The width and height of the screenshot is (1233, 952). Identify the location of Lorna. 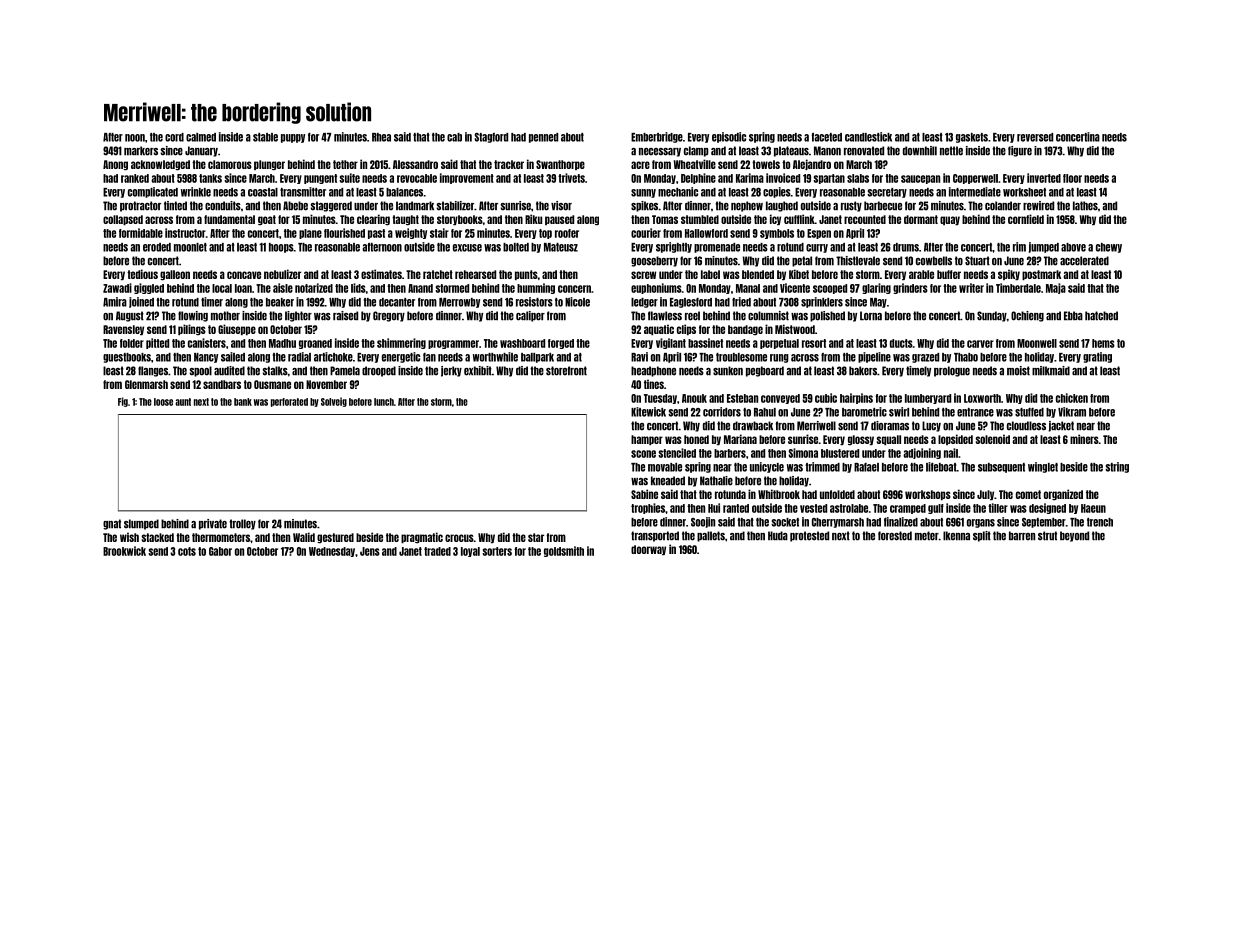
(871, 316).
